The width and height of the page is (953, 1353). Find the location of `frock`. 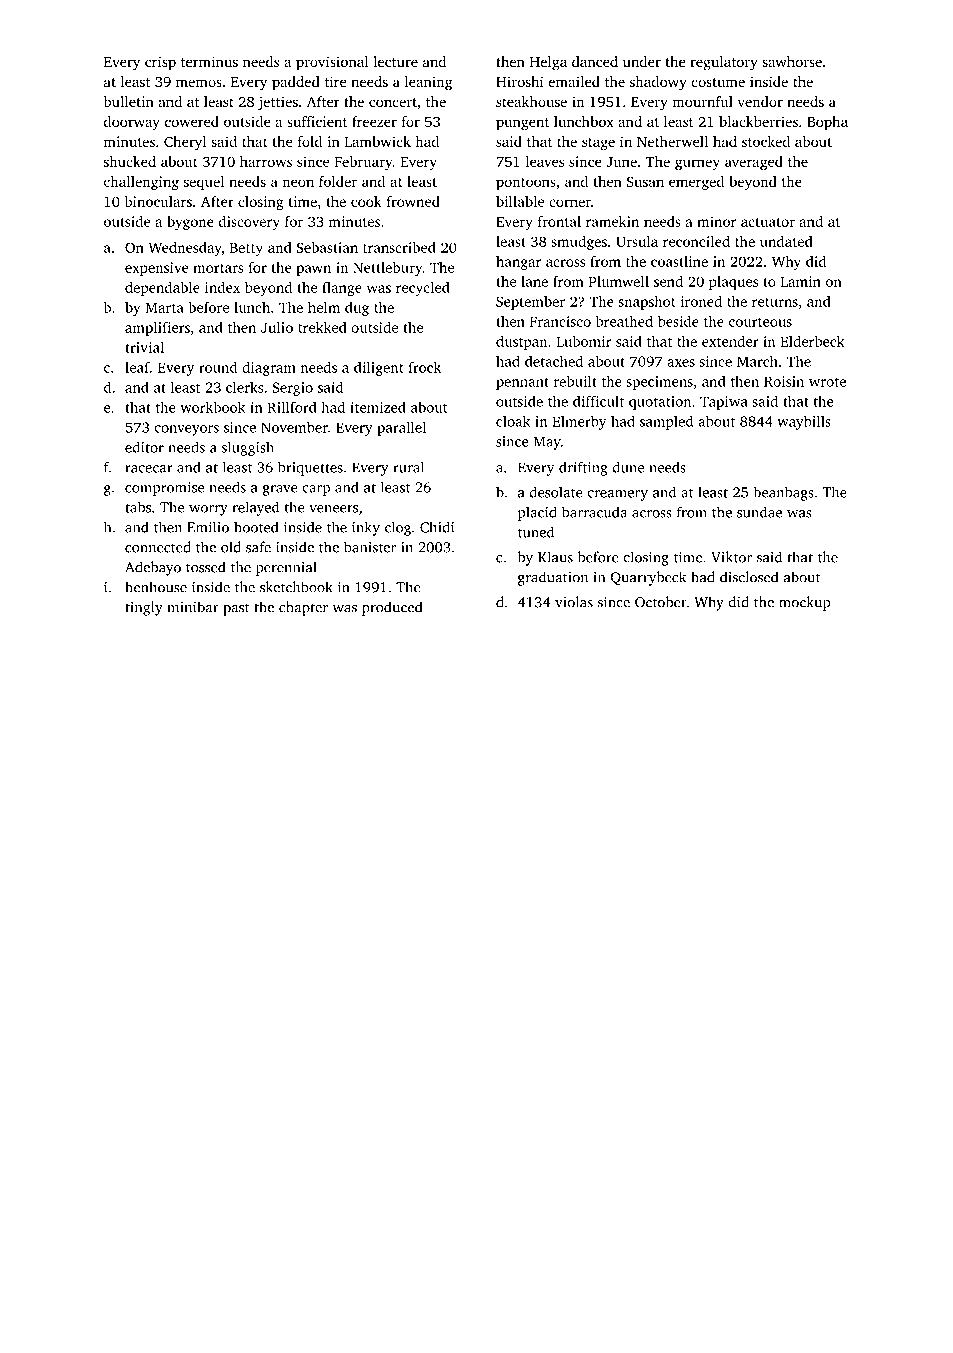

frock is located at coordinates (424, 367).
